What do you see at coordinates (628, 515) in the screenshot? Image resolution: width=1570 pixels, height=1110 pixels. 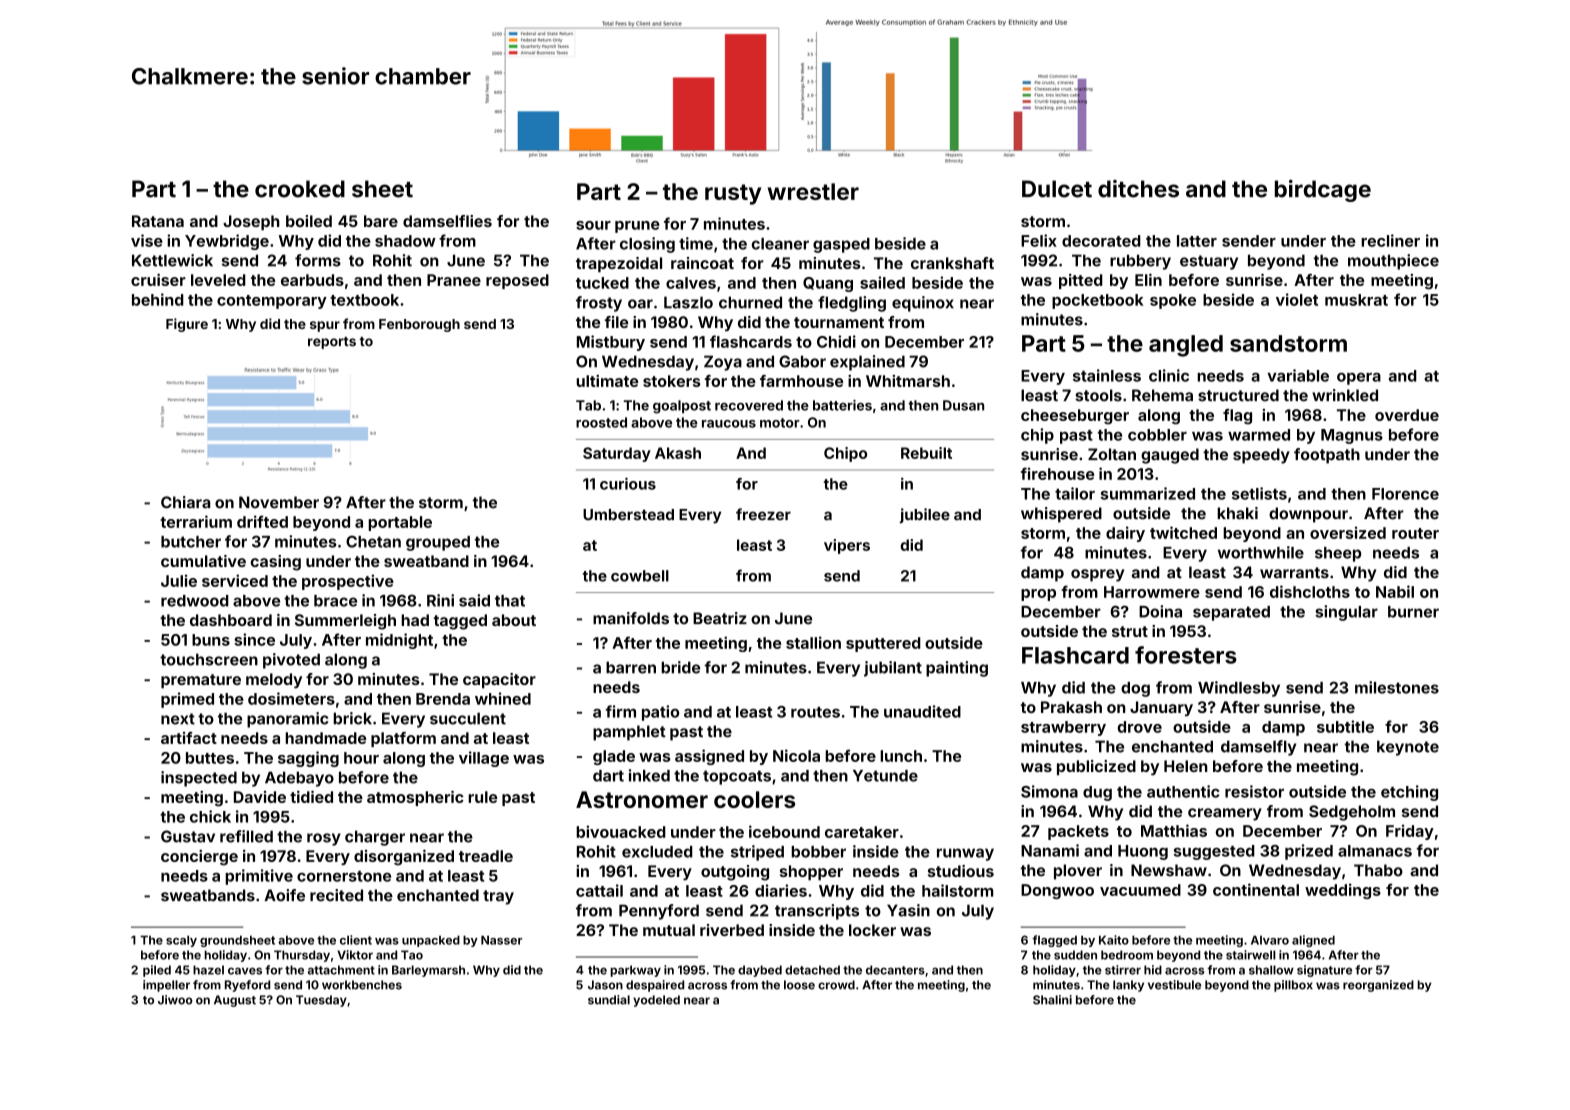 I see `Umberstead` at bounding box center [628, 515].
